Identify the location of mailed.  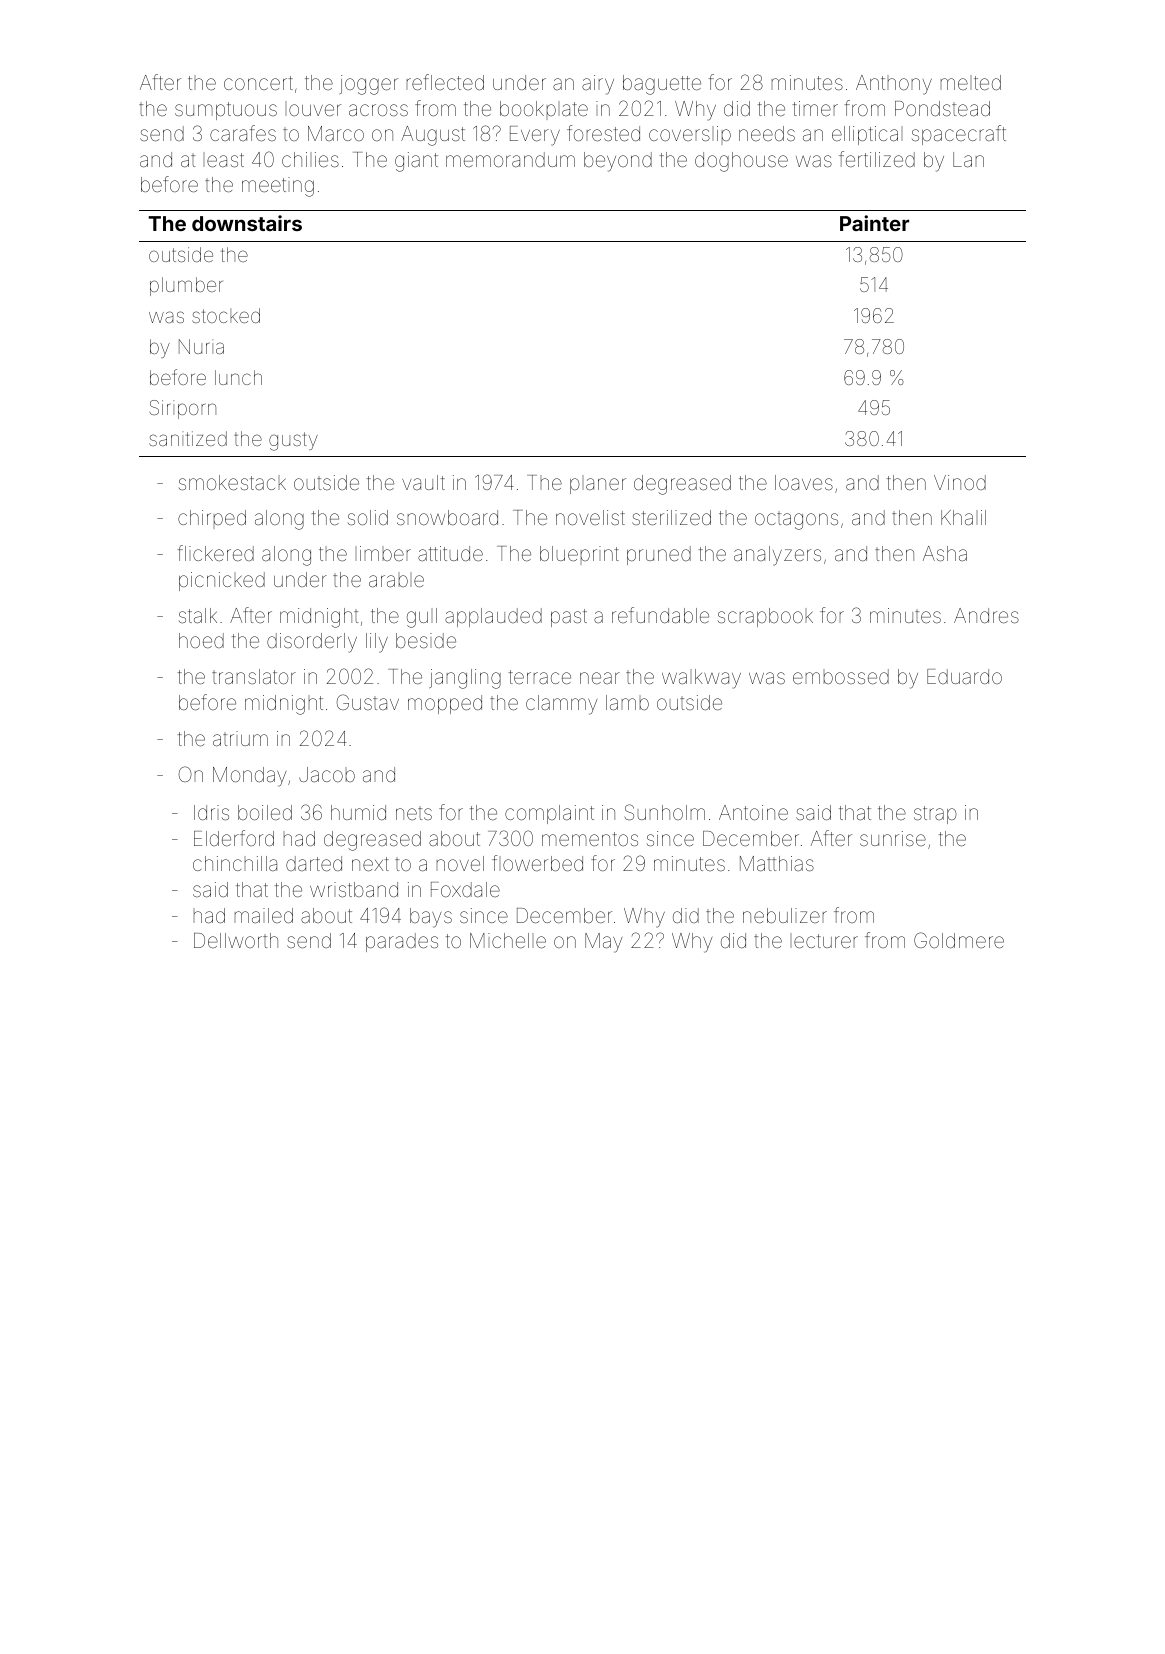
(264, 915).
